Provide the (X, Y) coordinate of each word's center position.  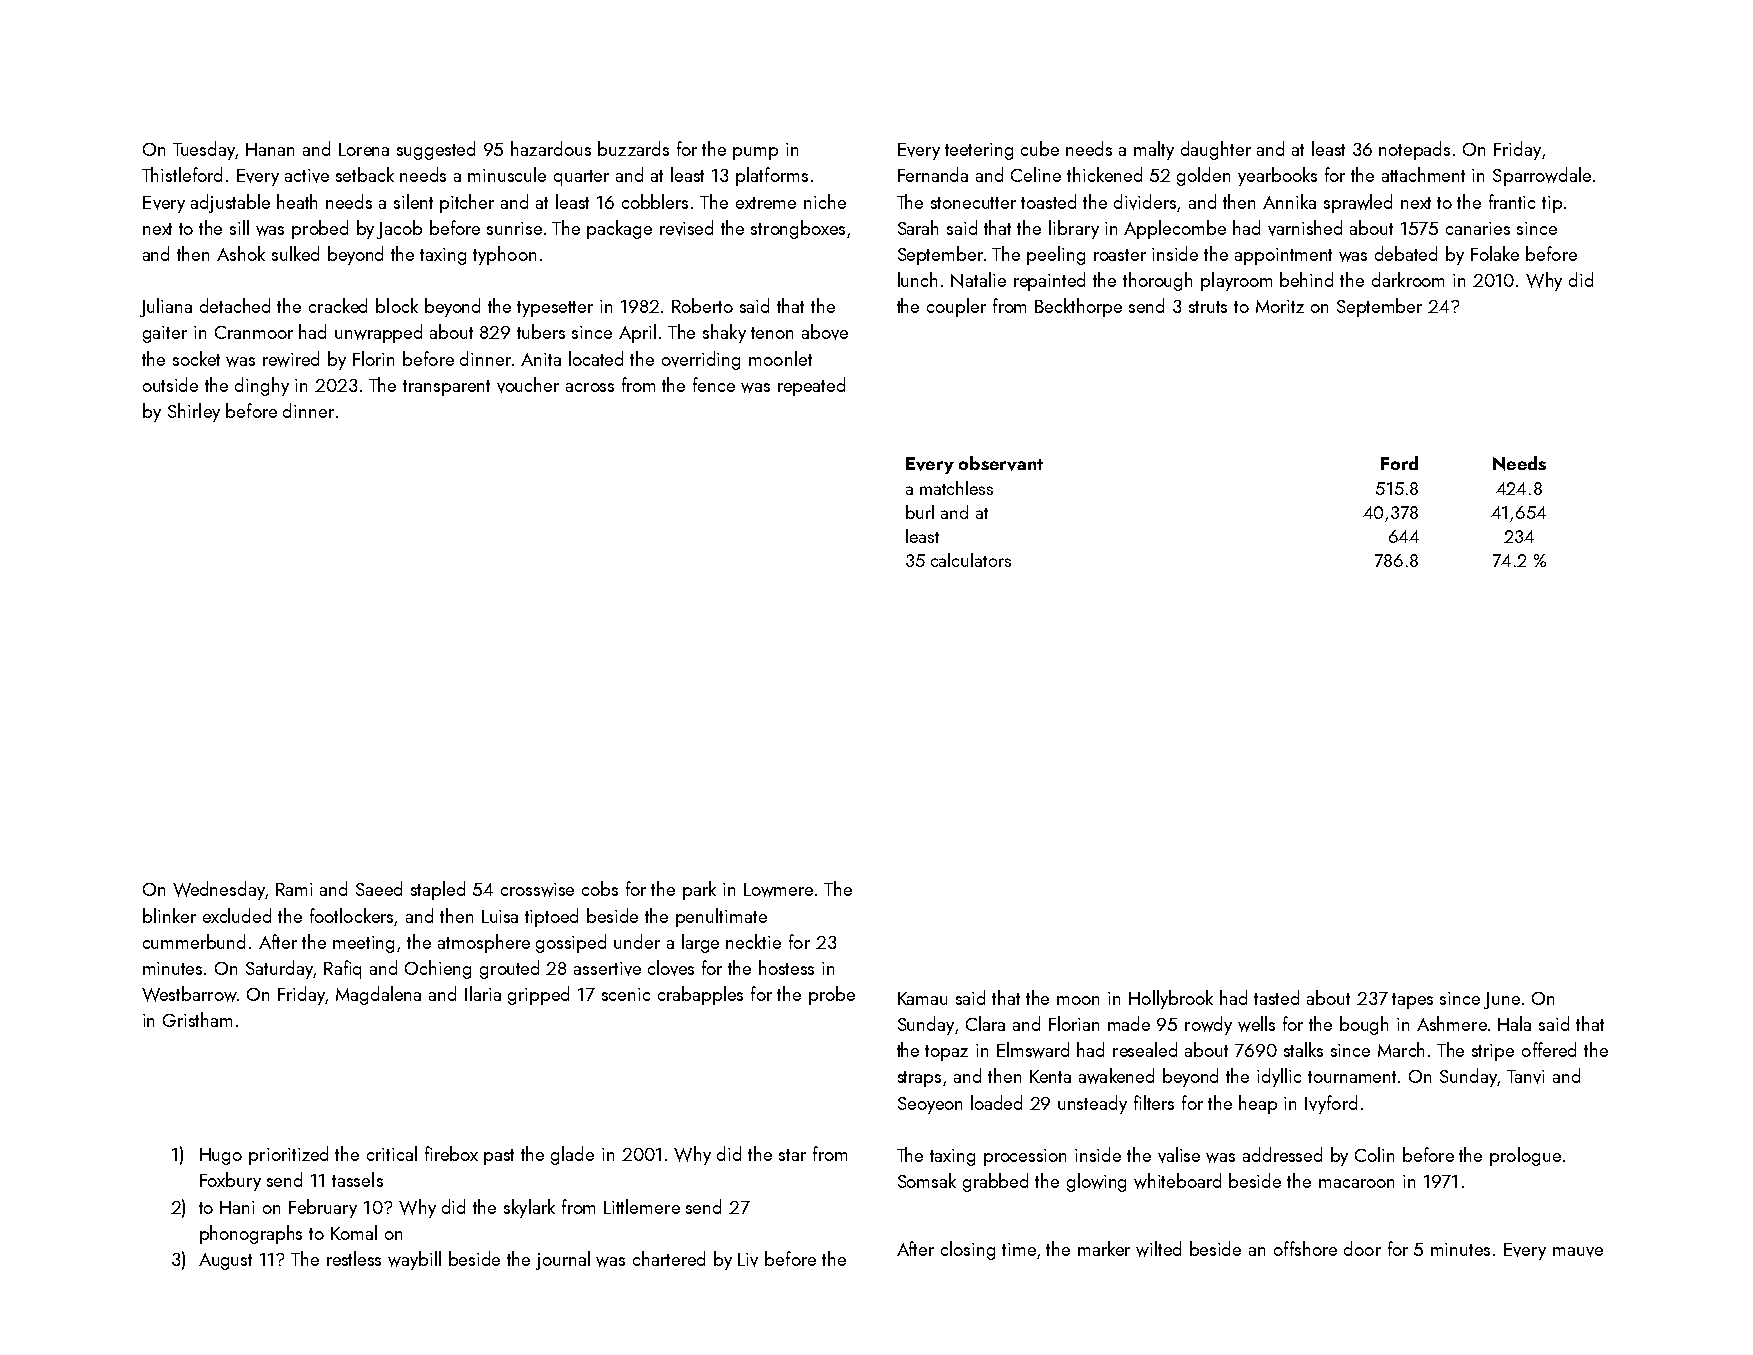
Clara (985, 1023)
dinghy (262, 386)
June (1502, 1000)
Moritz (1280, 306)
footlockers (351, 915)
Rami (294, 889)
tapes (1412, 1001)
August (225, 1261)
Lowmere (778, 890)
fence (714, 384)
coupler (956, 307)
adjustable (230, 203)
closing (968, 1250)
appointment (1283, 256)
